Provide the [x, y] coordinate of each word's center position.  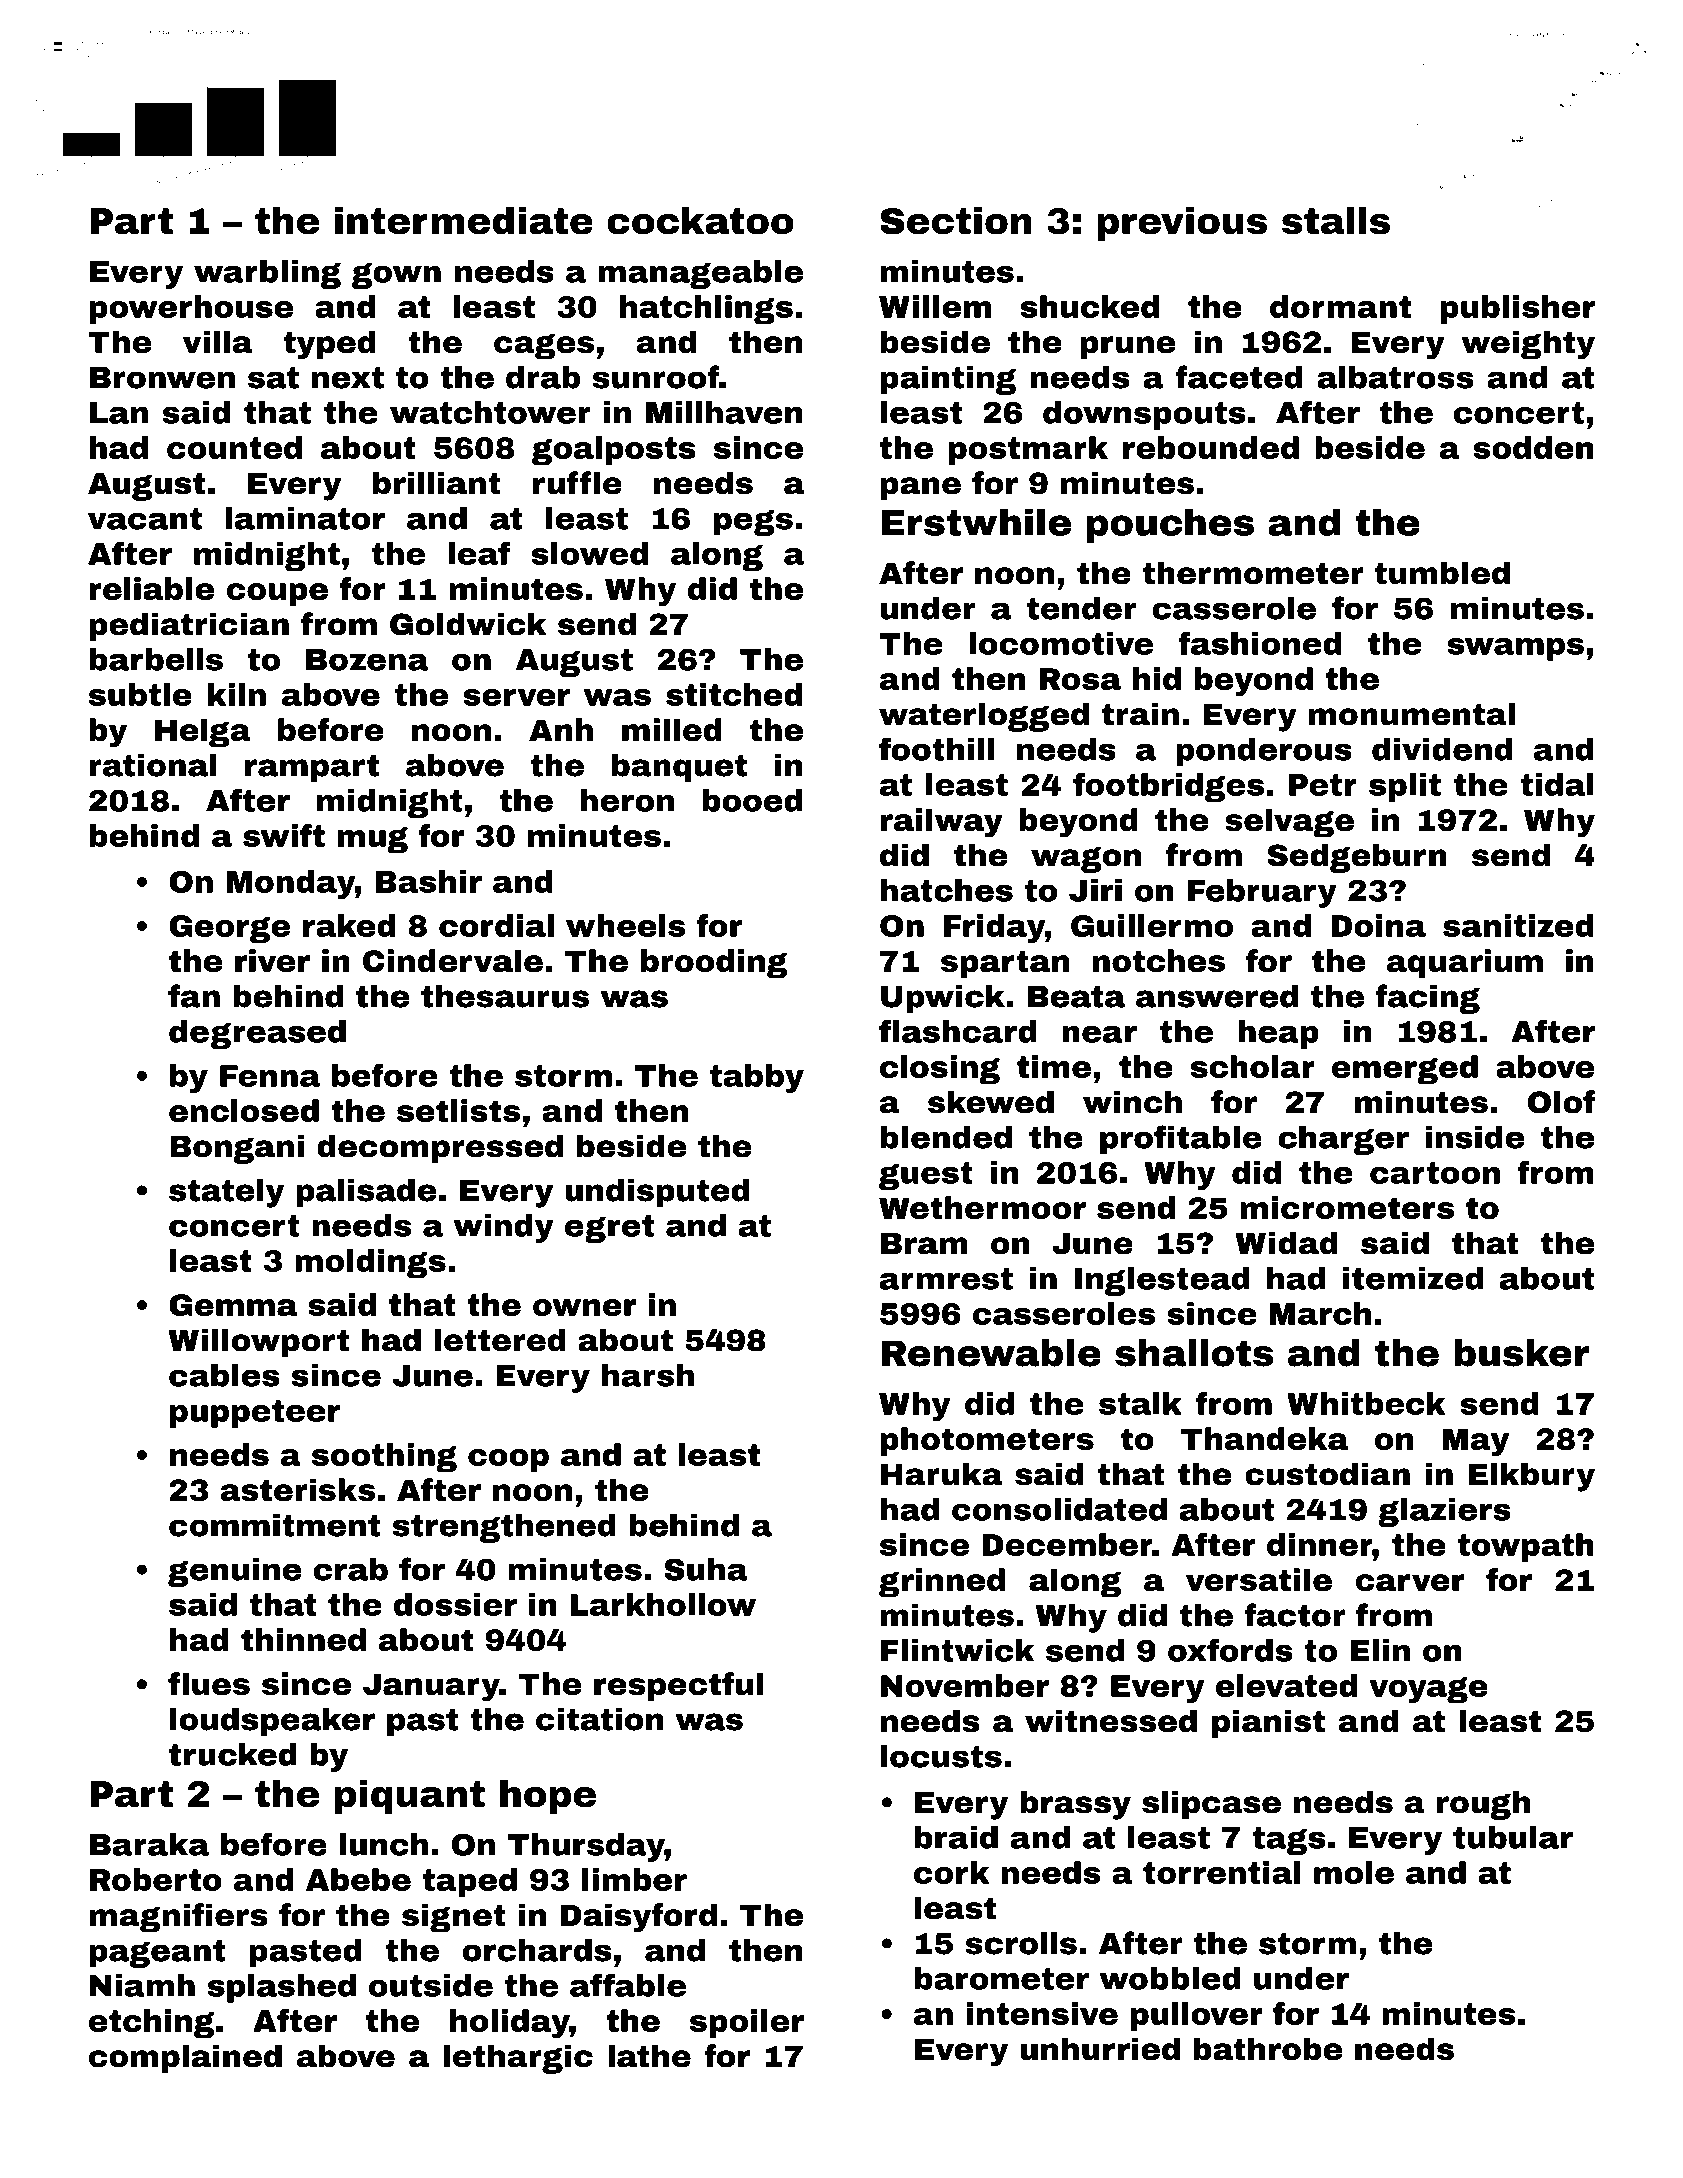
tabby [757, 1078]
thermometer [1253, 573]
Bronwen [162, 378]
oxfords [1230, 1650]
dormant [1340, 306]
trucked [233, 1754]
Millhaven [724, 412]
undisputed [657, 1193]
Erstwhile [976, 522]
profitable [1181, 1140]
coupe [277, 594]
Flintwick [957, 1650]
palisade [366, 1193]
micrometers [1347, 1207]
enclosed [244, 1110]
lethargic [518, 2059]
